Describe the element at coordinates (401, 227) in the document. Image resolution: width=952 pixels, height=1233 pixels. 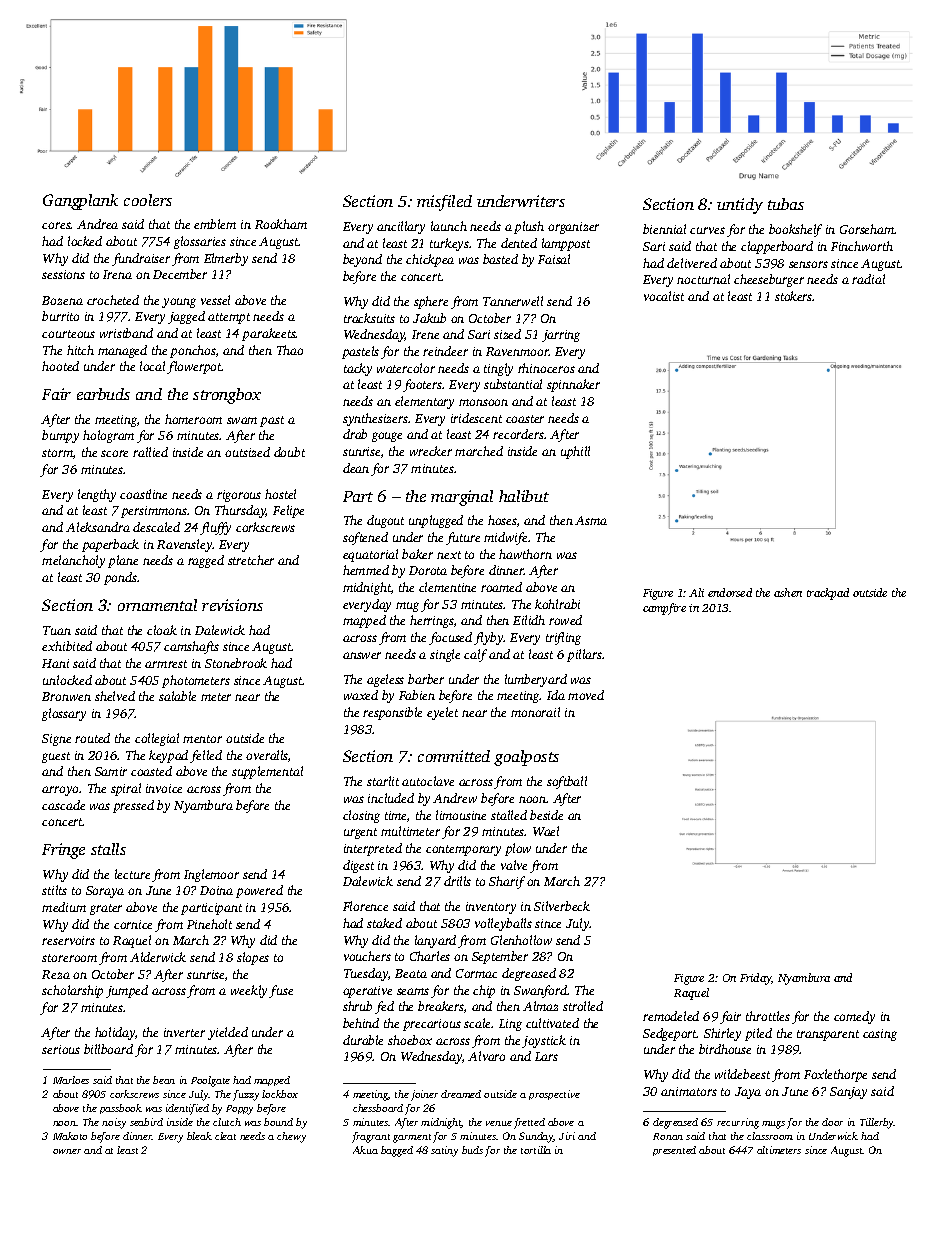
I see `ancillary` at that location.
